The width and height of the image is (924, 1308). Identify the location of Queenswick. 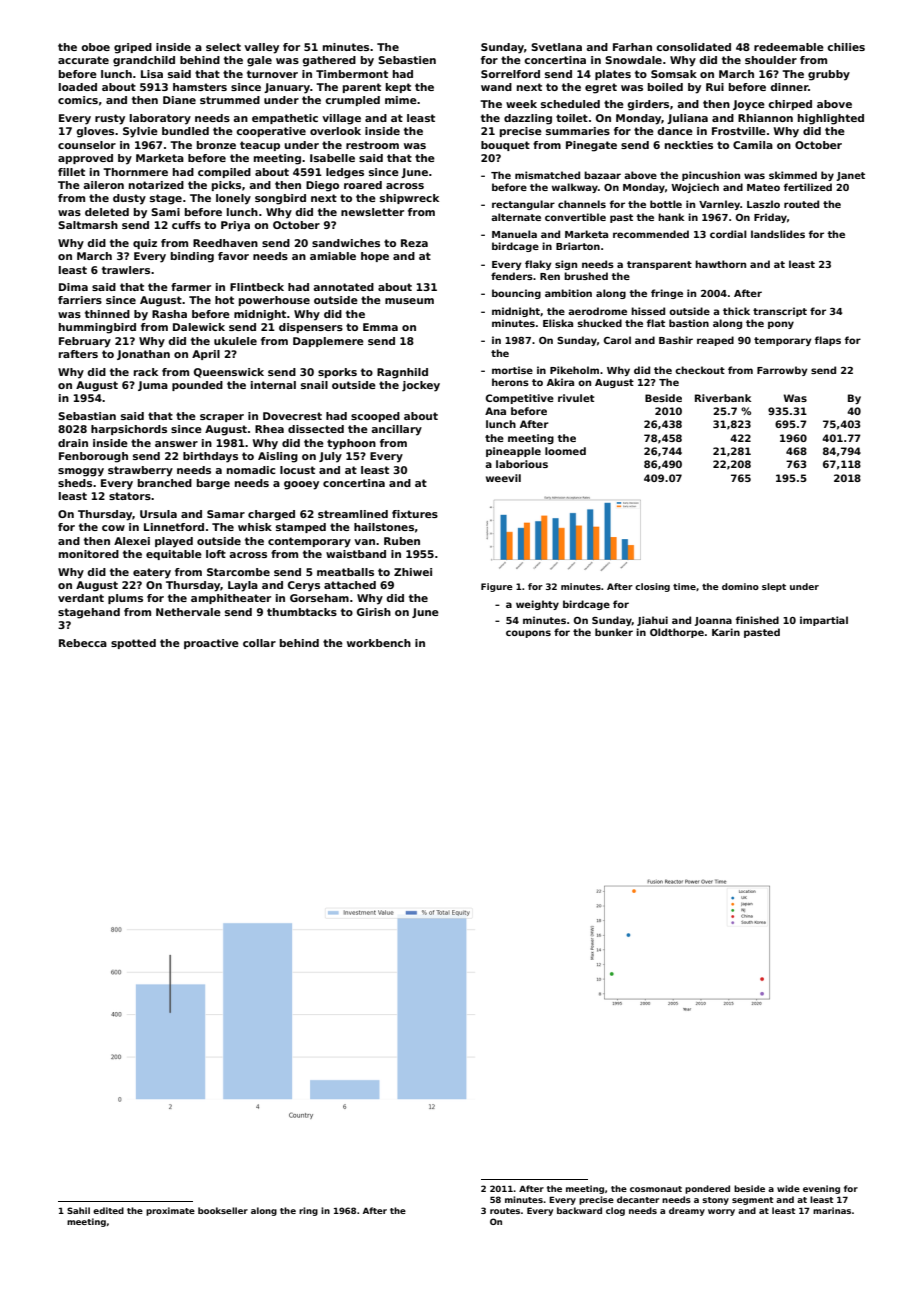
(229, 373).
